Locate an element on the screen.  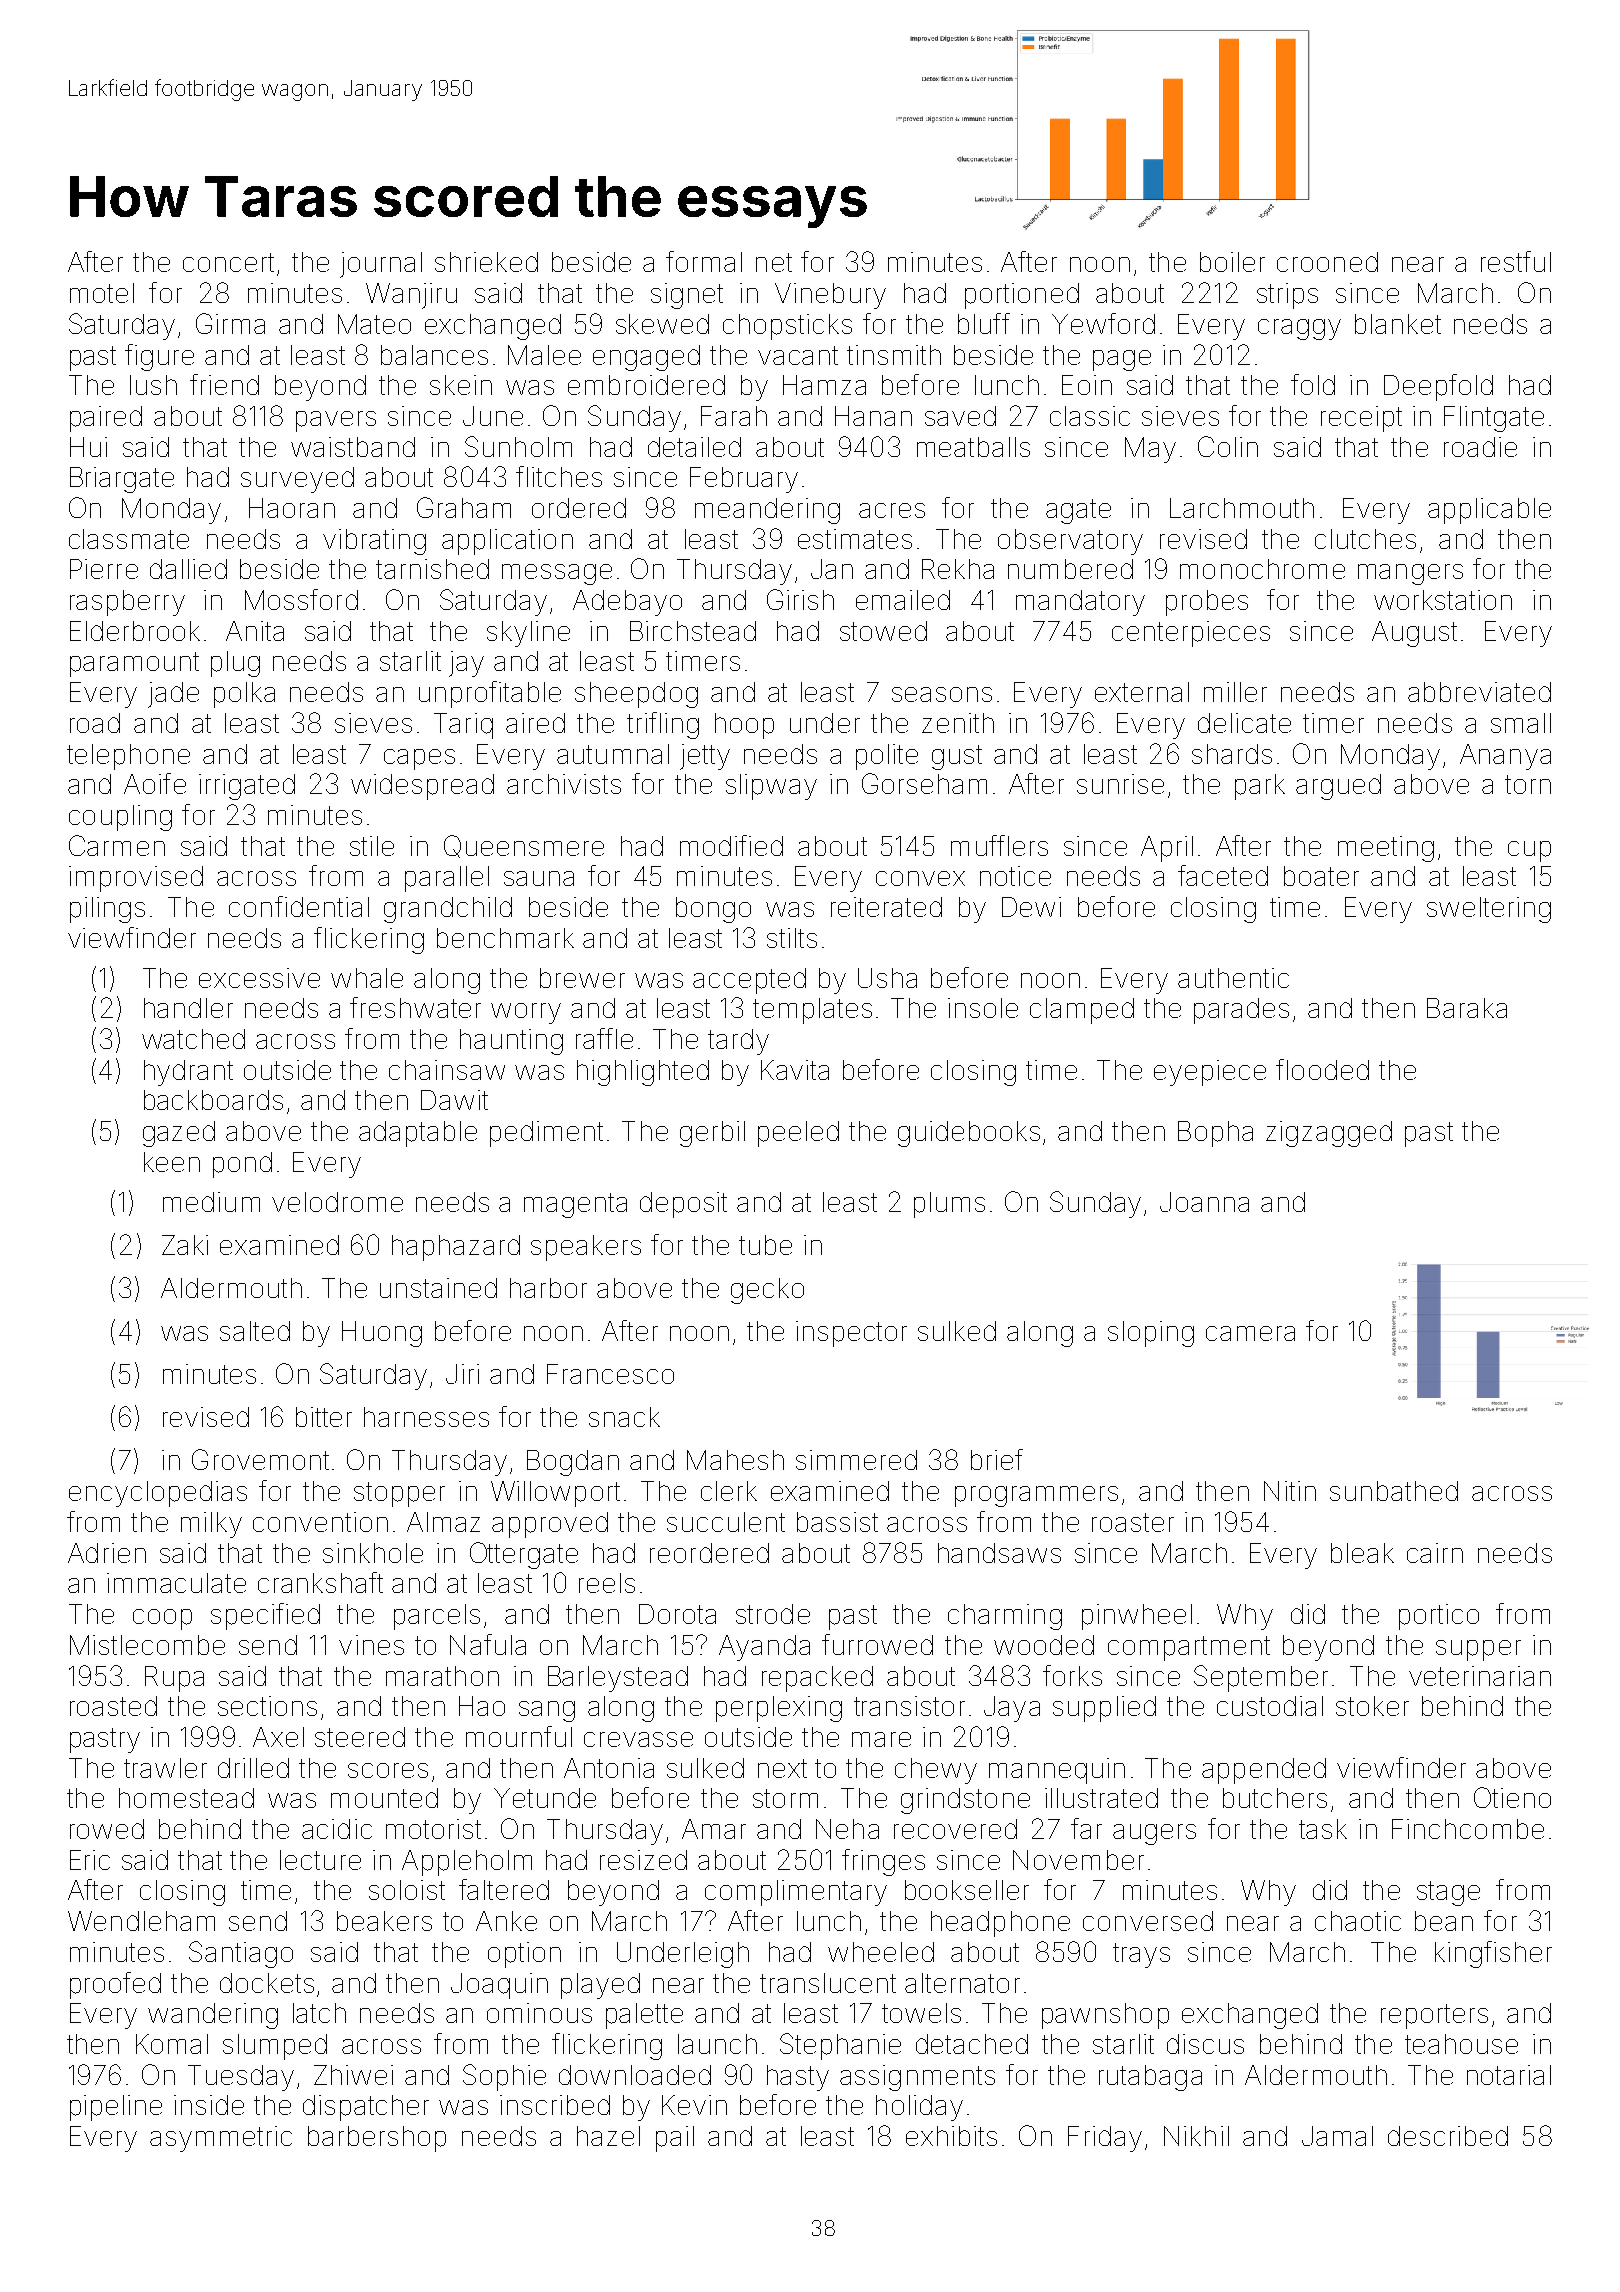
Zaki is located at coordinates (185, 1245).
